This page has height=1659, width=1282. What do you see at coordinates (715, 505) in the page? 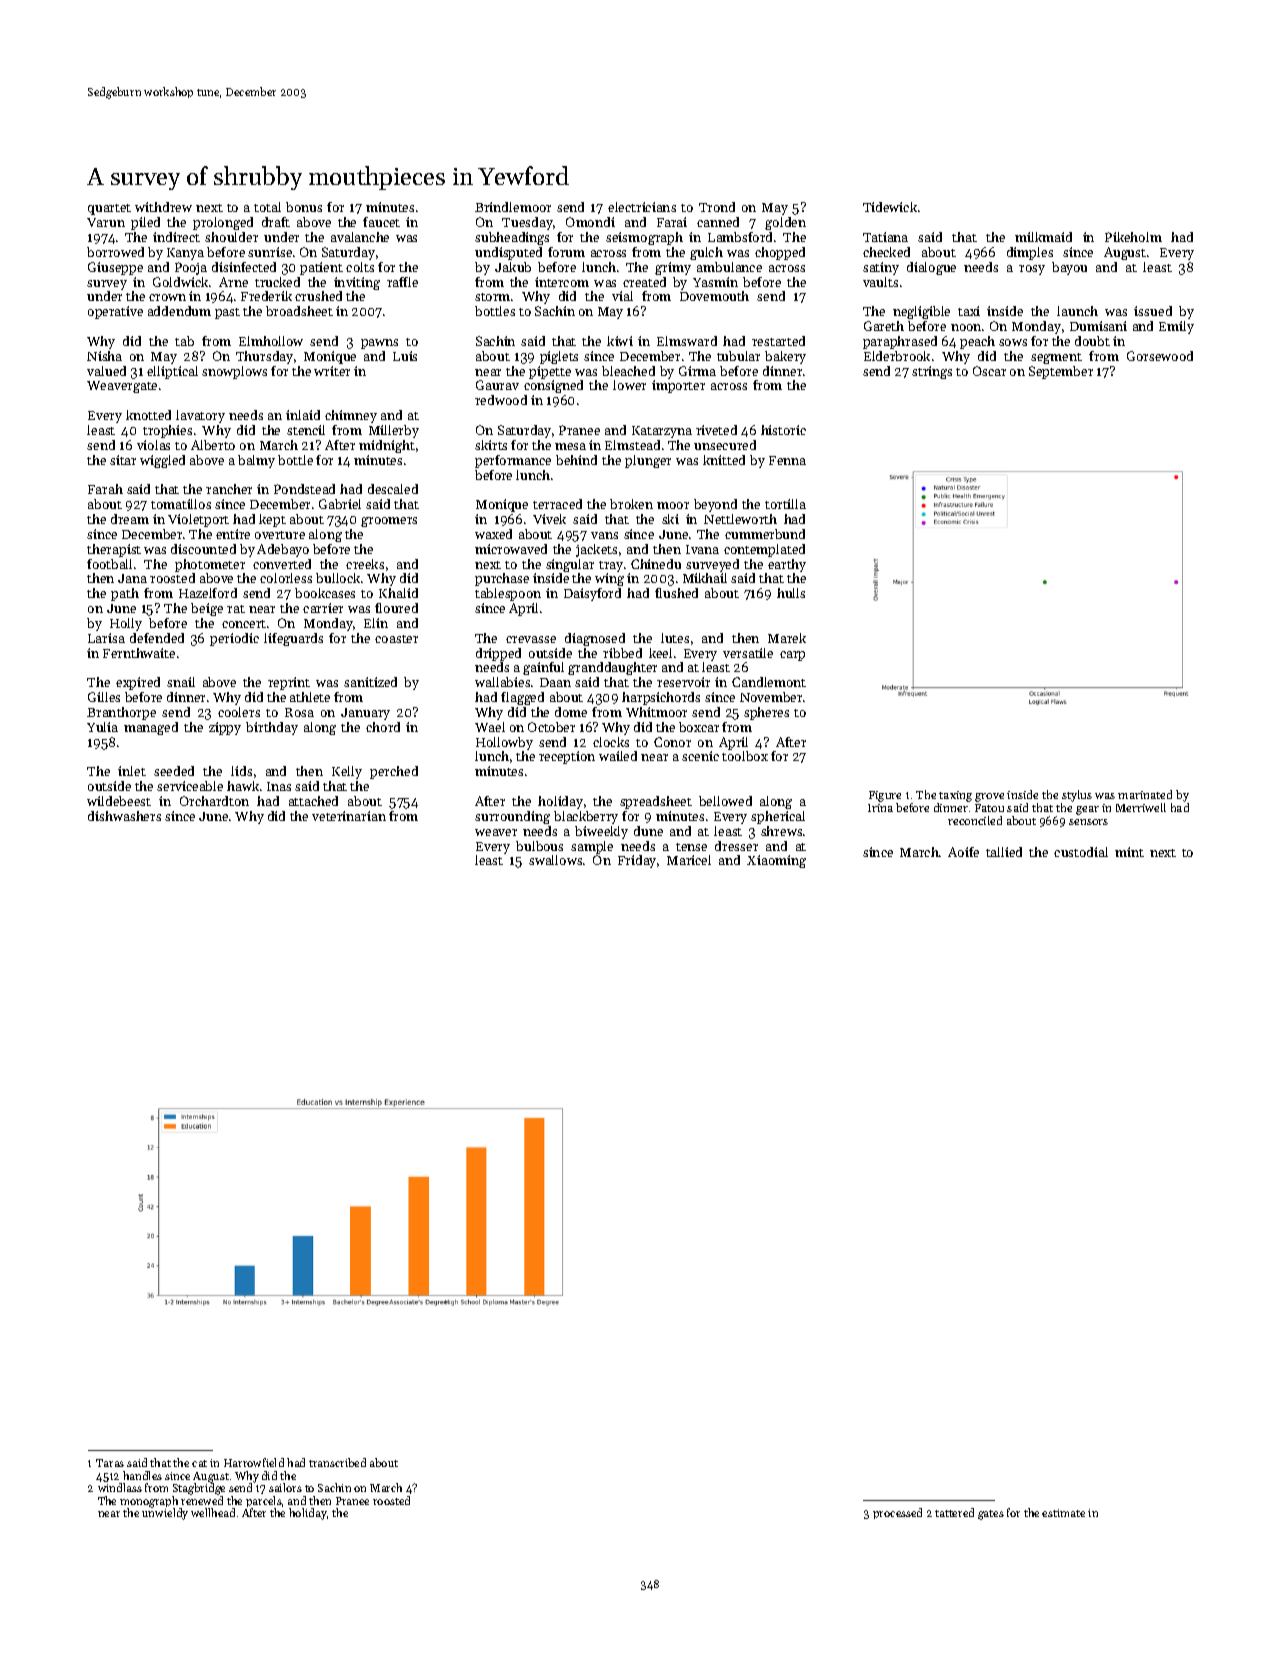
I see `beyond` at bounding box center [715, 505].
